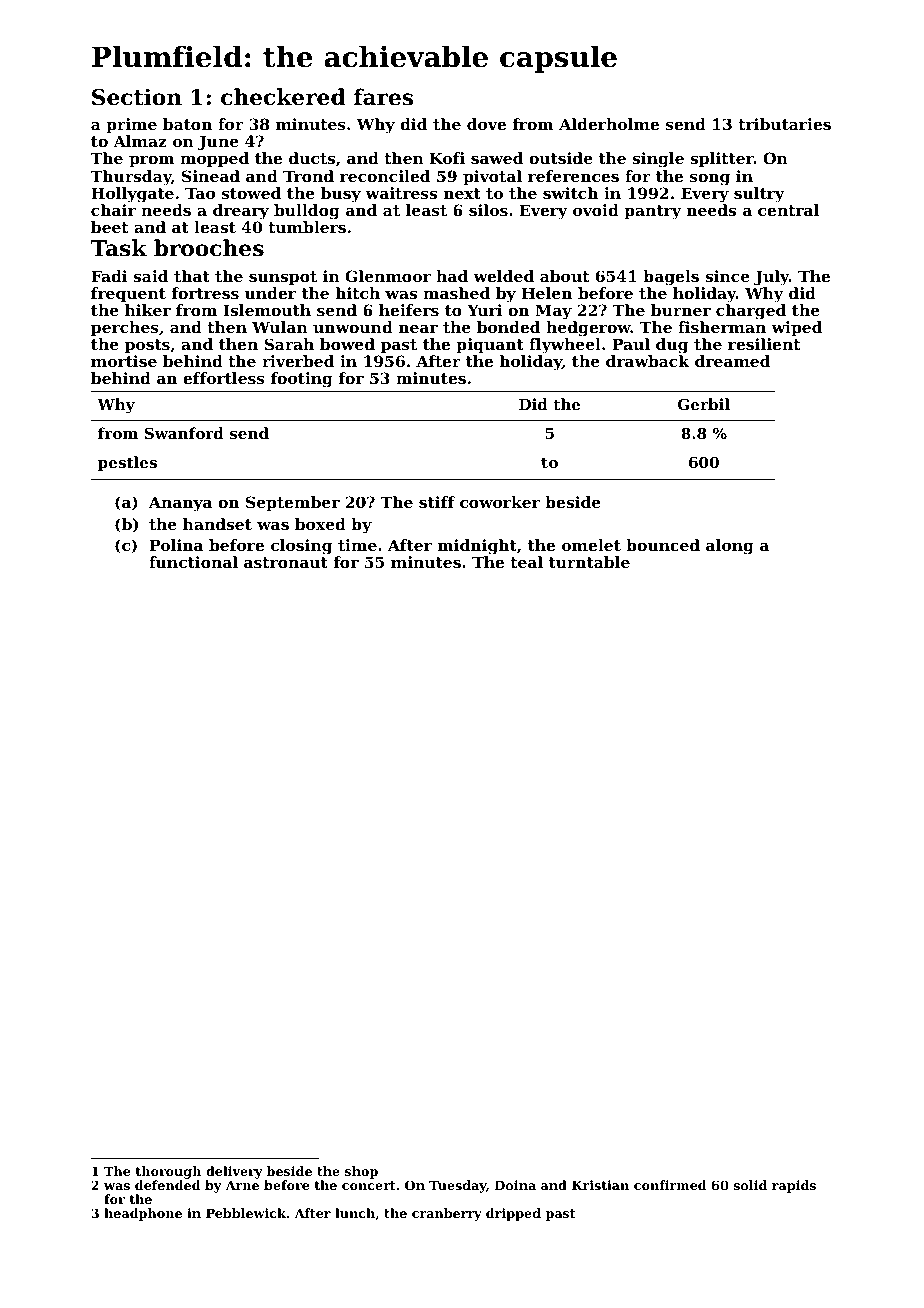 Image resolution: width=924 pixels, height=1308 pixels. I want to click on about, so click(564, 276).
